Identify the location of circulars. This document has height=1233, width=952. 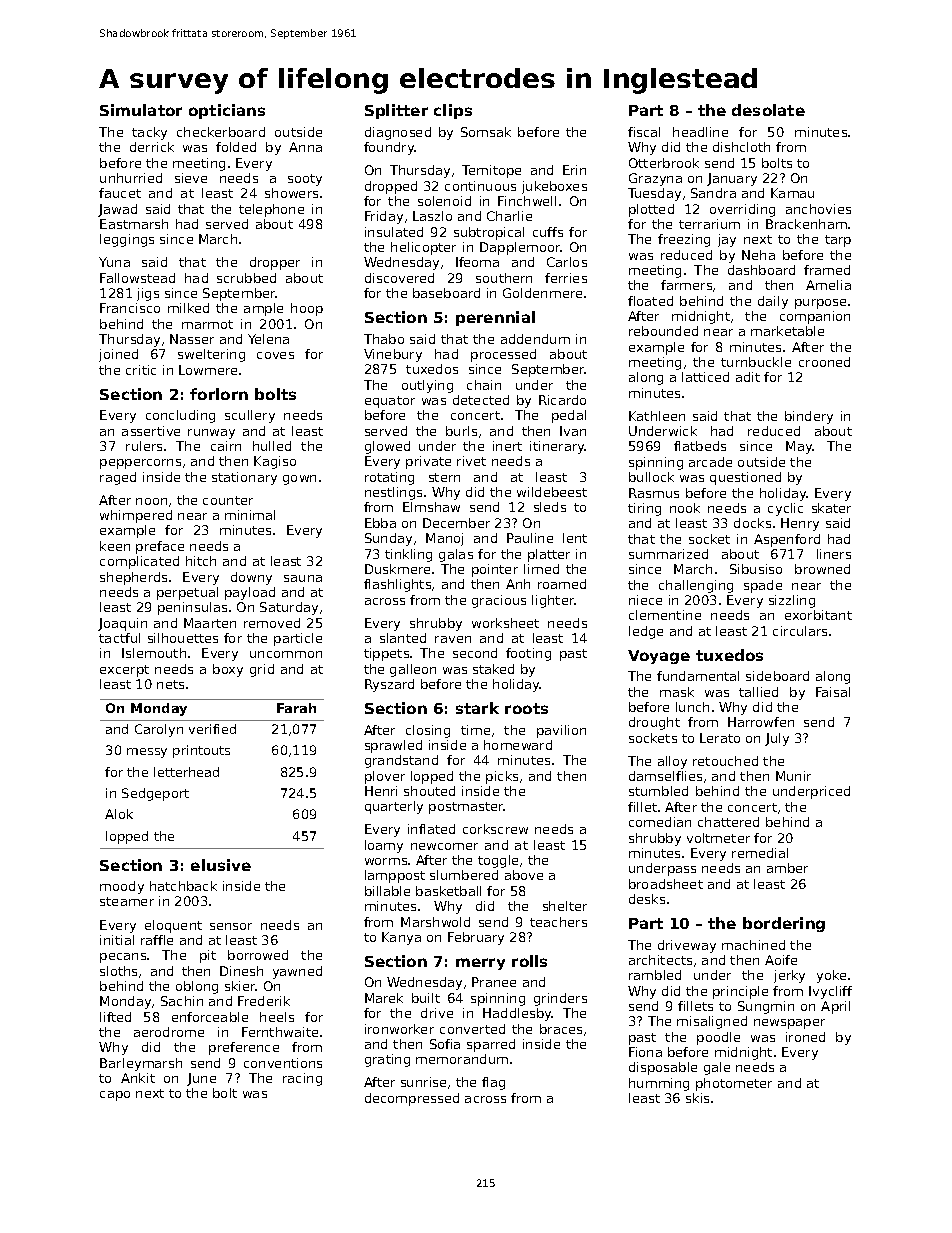
(800, 631).
